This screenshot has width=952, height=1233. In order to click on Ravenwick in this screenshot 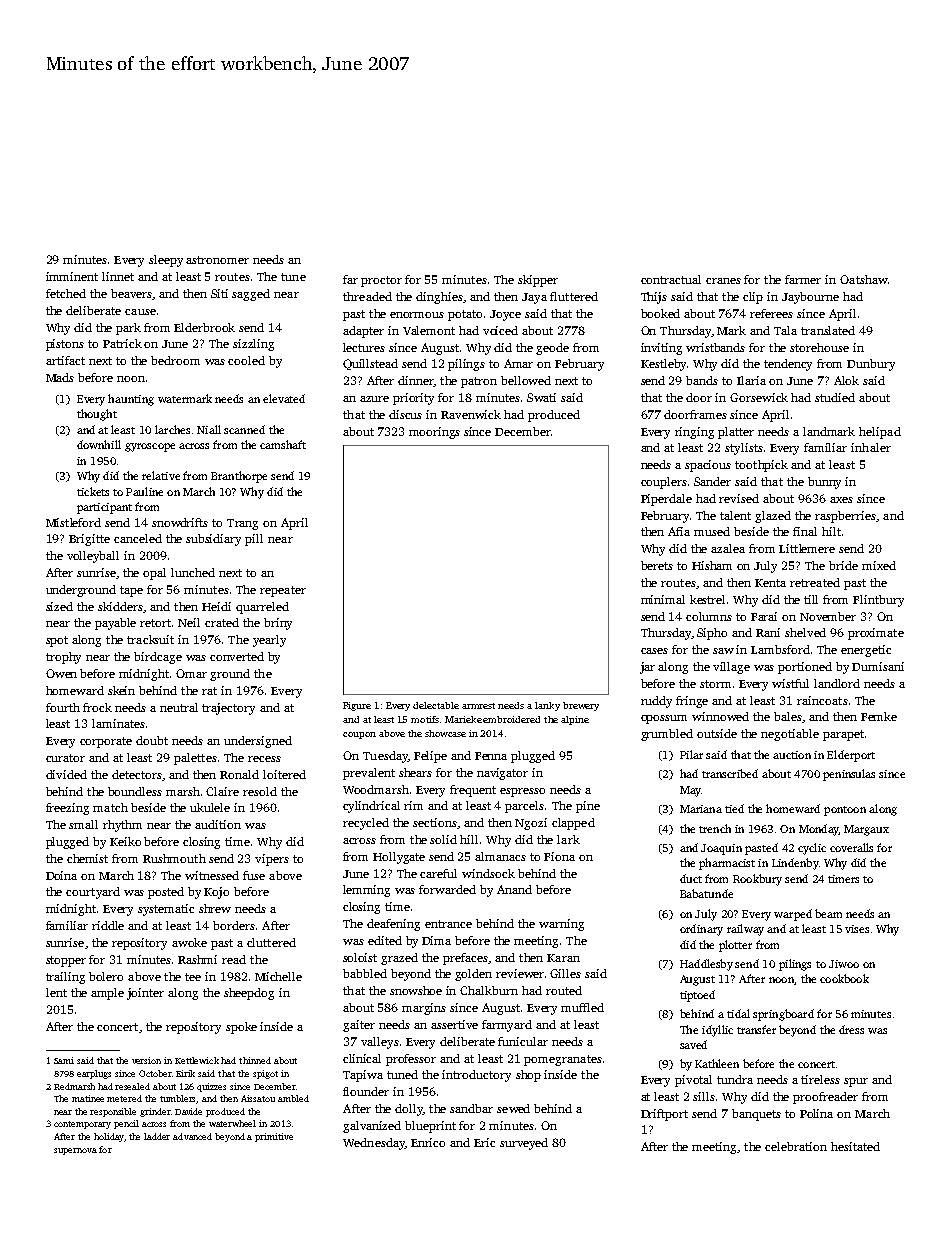, I will do `click(471, 414)`.
